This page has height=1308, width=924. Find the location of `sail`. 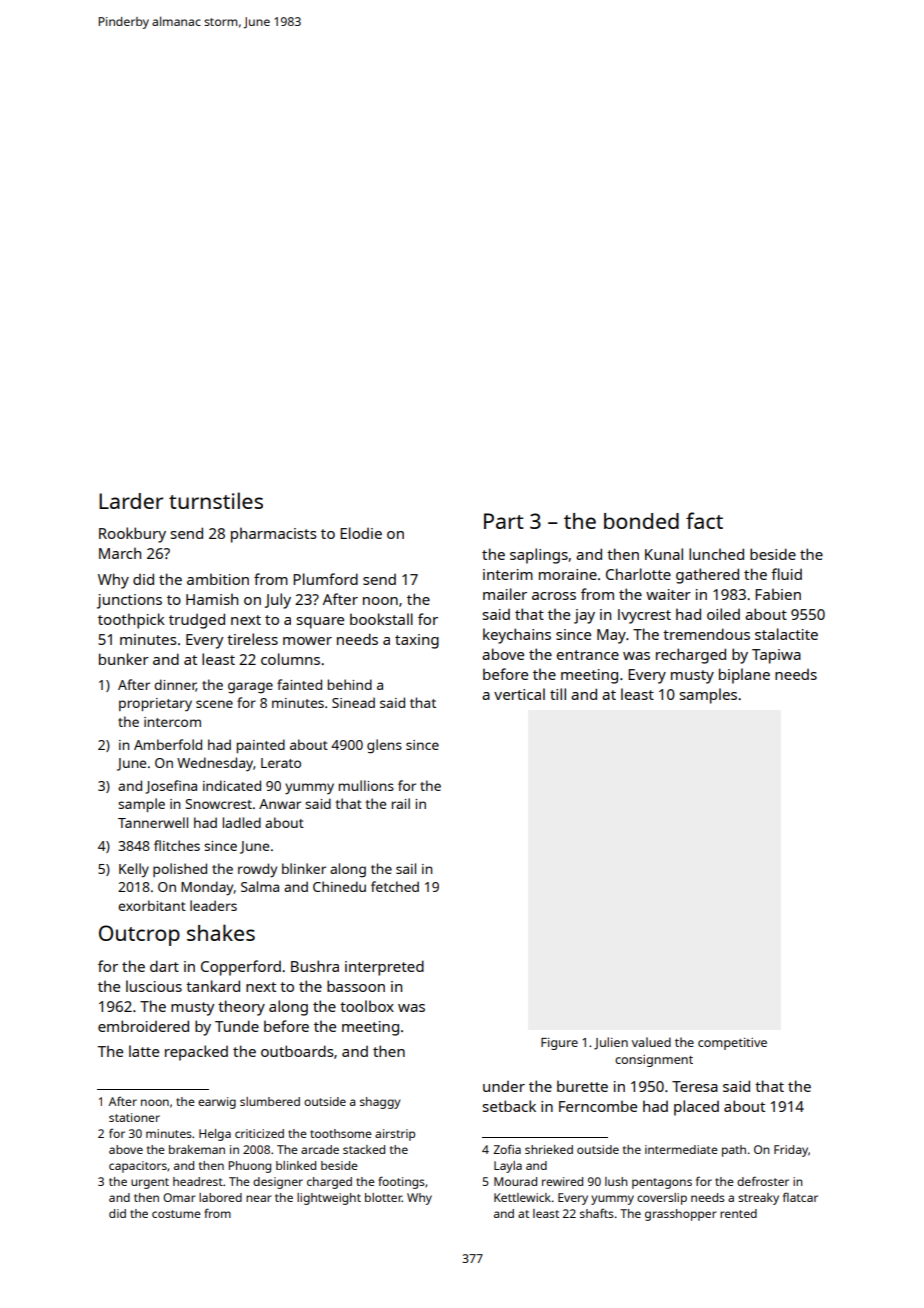

sail is located at coordinates (406, 868).
